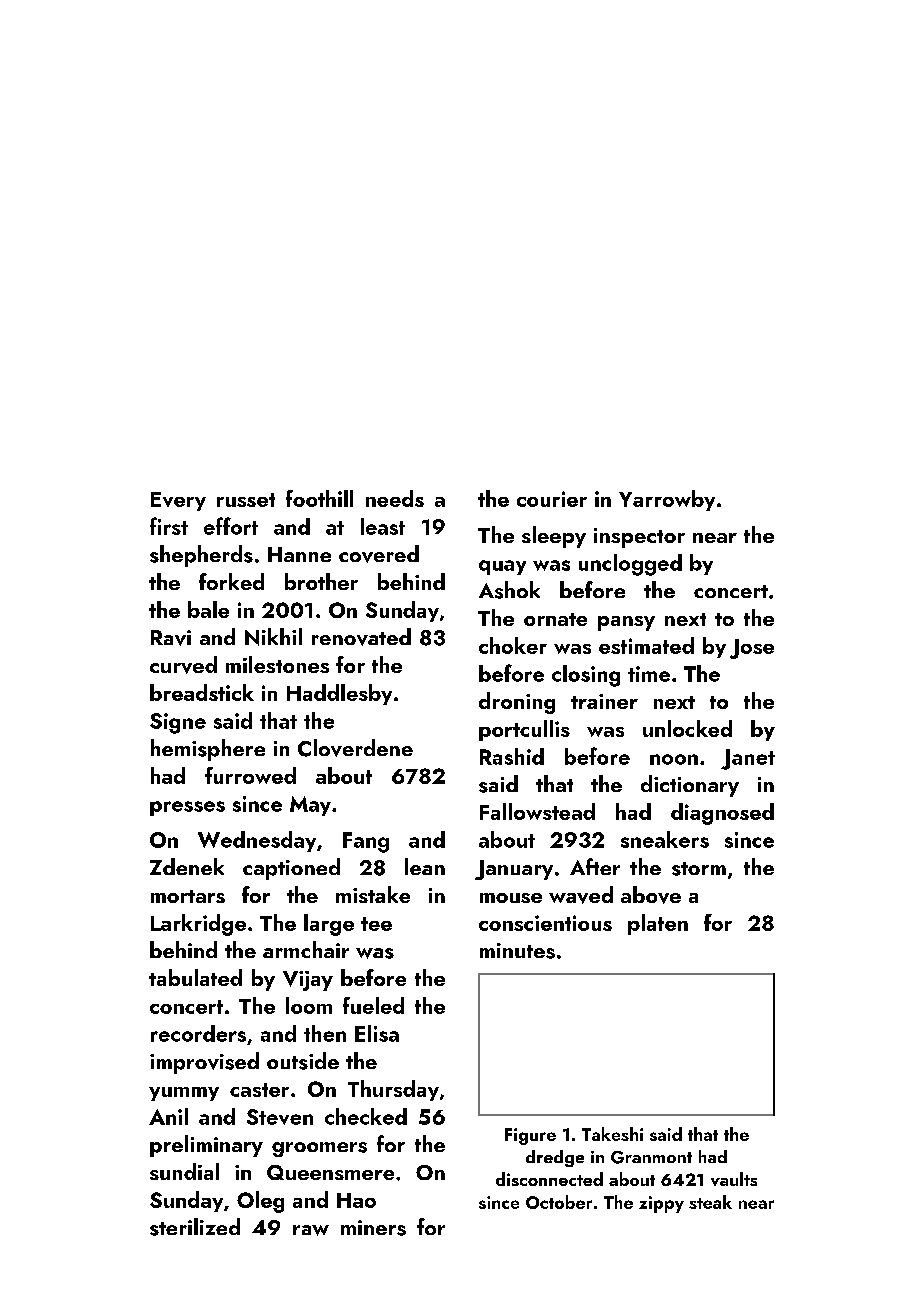  What do you see at coordinates (299, 554) in the document?
I see `Hanne` at bounding box center [299, 554].
